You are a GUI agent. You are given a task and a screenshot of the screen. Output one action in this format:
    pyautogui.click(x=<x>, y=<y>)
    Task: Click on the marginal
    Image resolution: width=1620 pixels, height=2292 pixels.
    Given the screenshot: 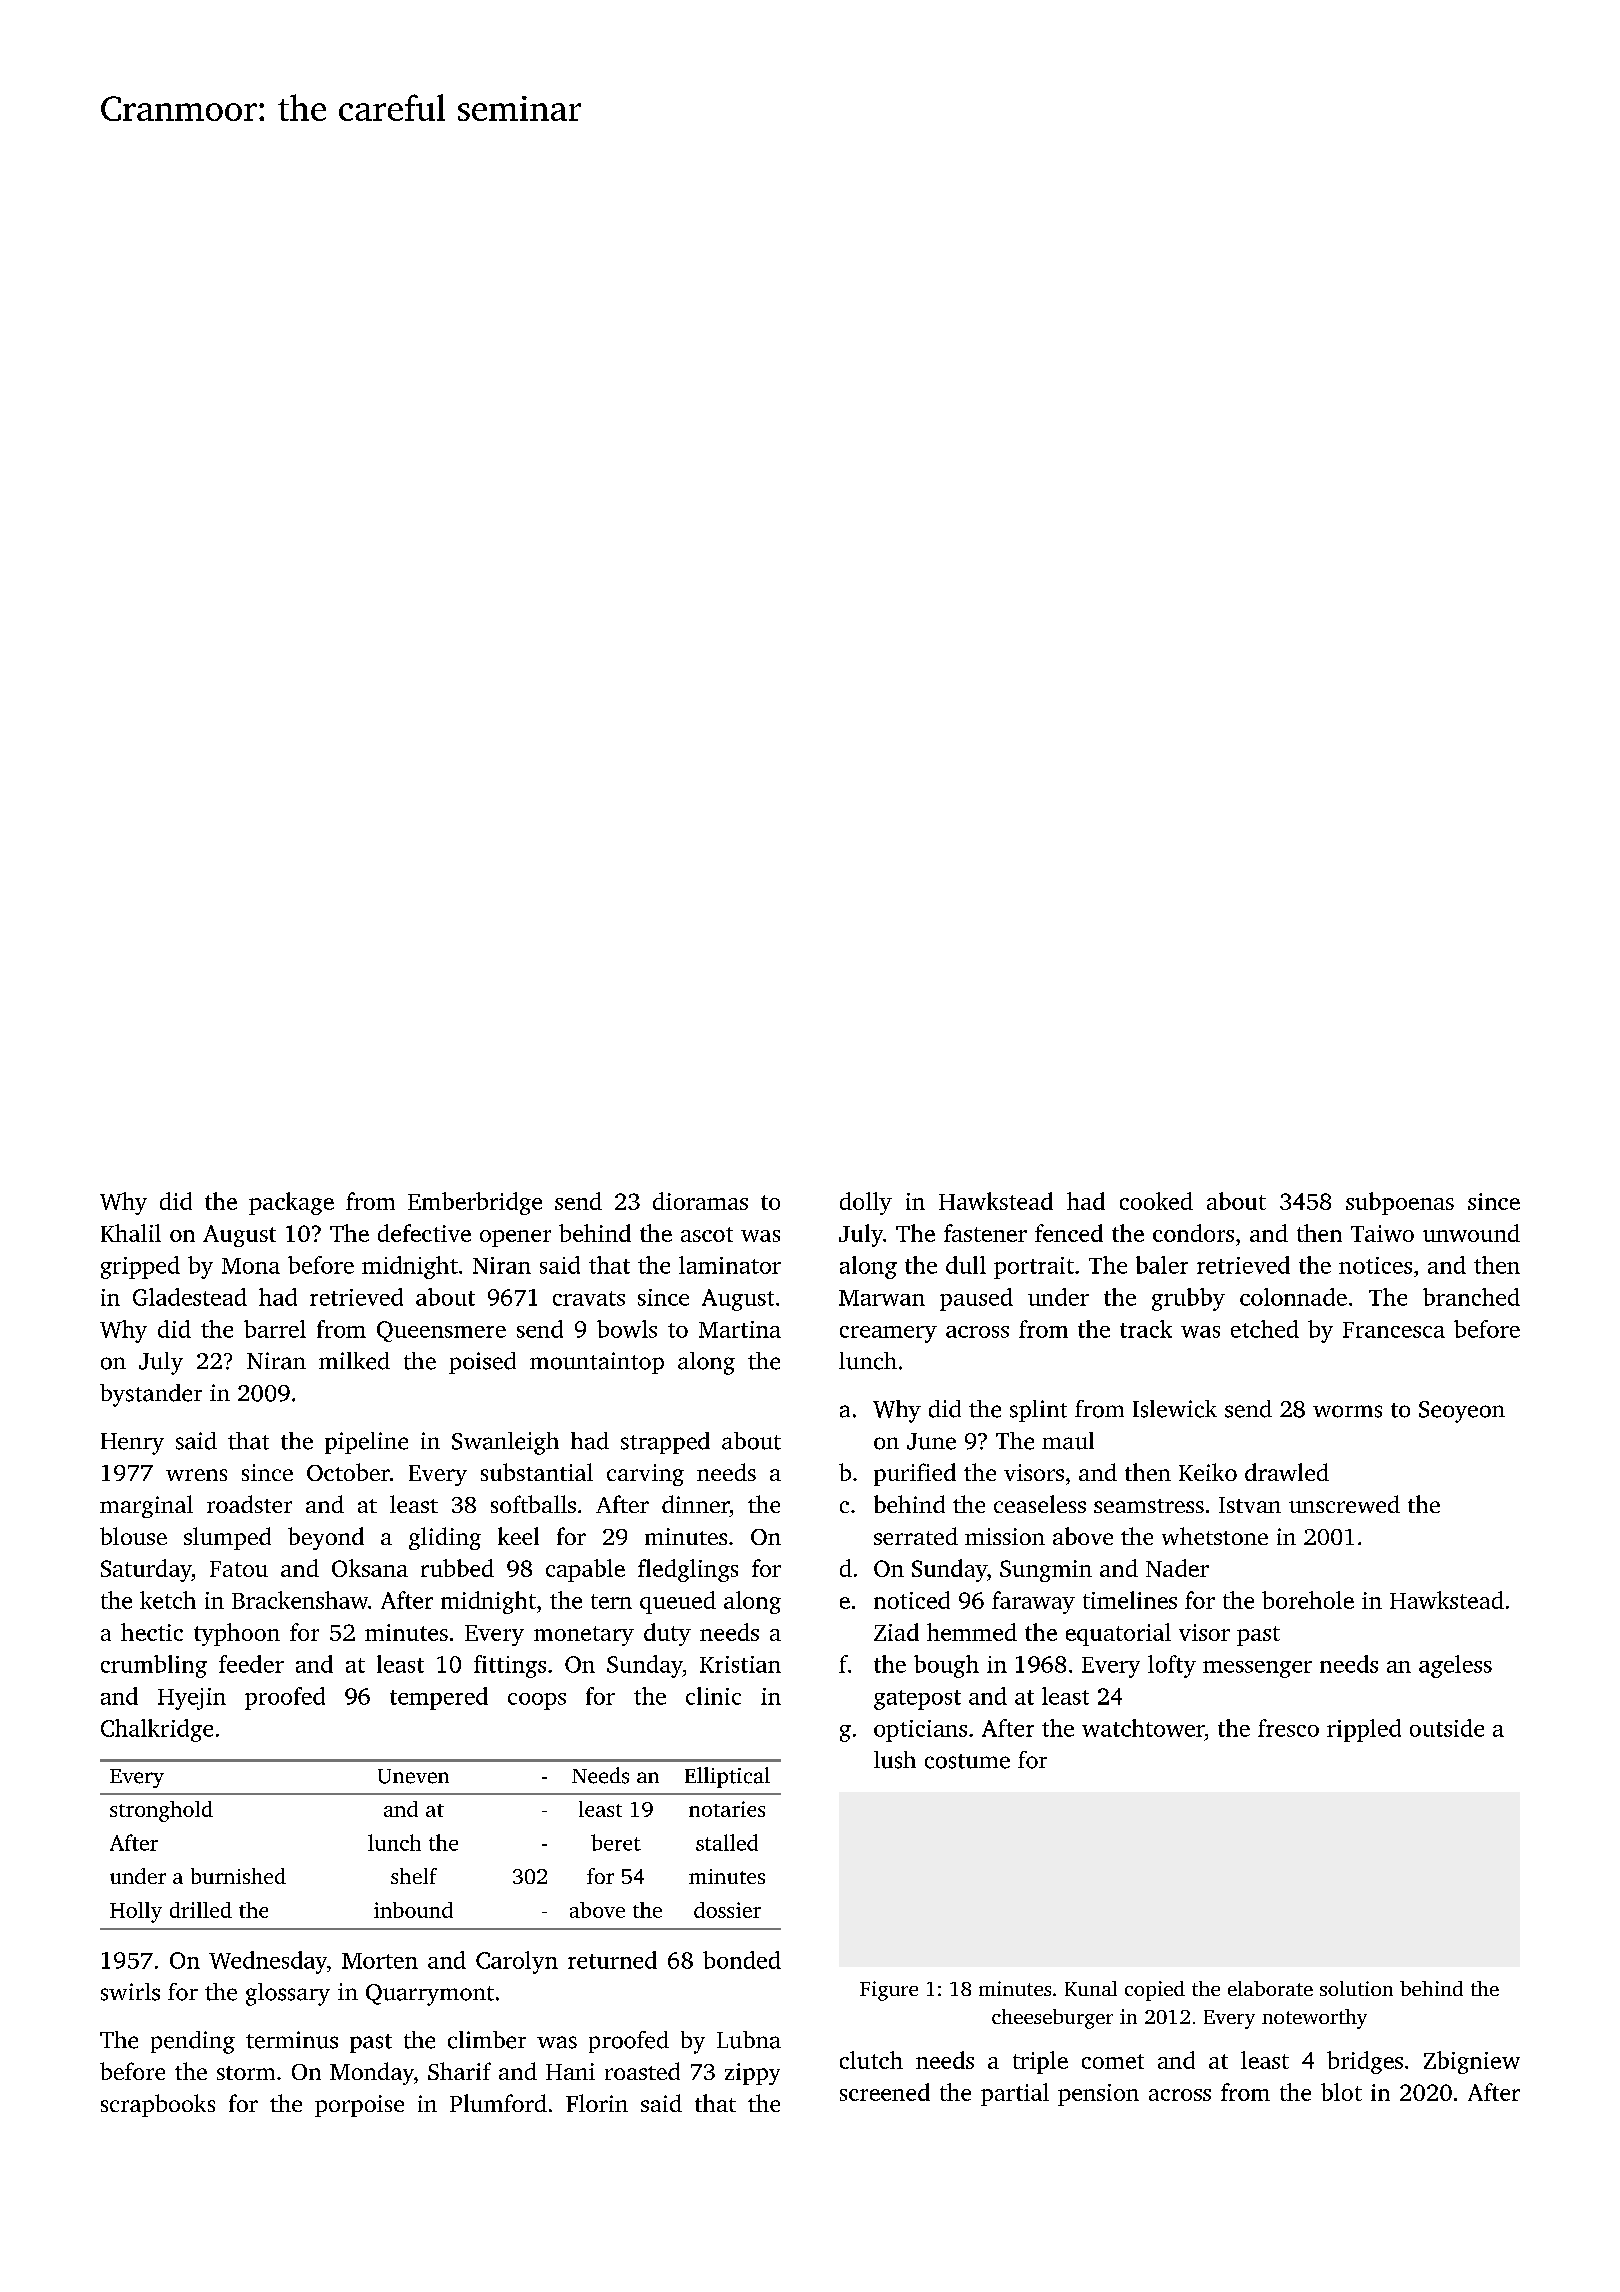 What is the action you would take?
    pyautogui.click(x=146, y=1506)
